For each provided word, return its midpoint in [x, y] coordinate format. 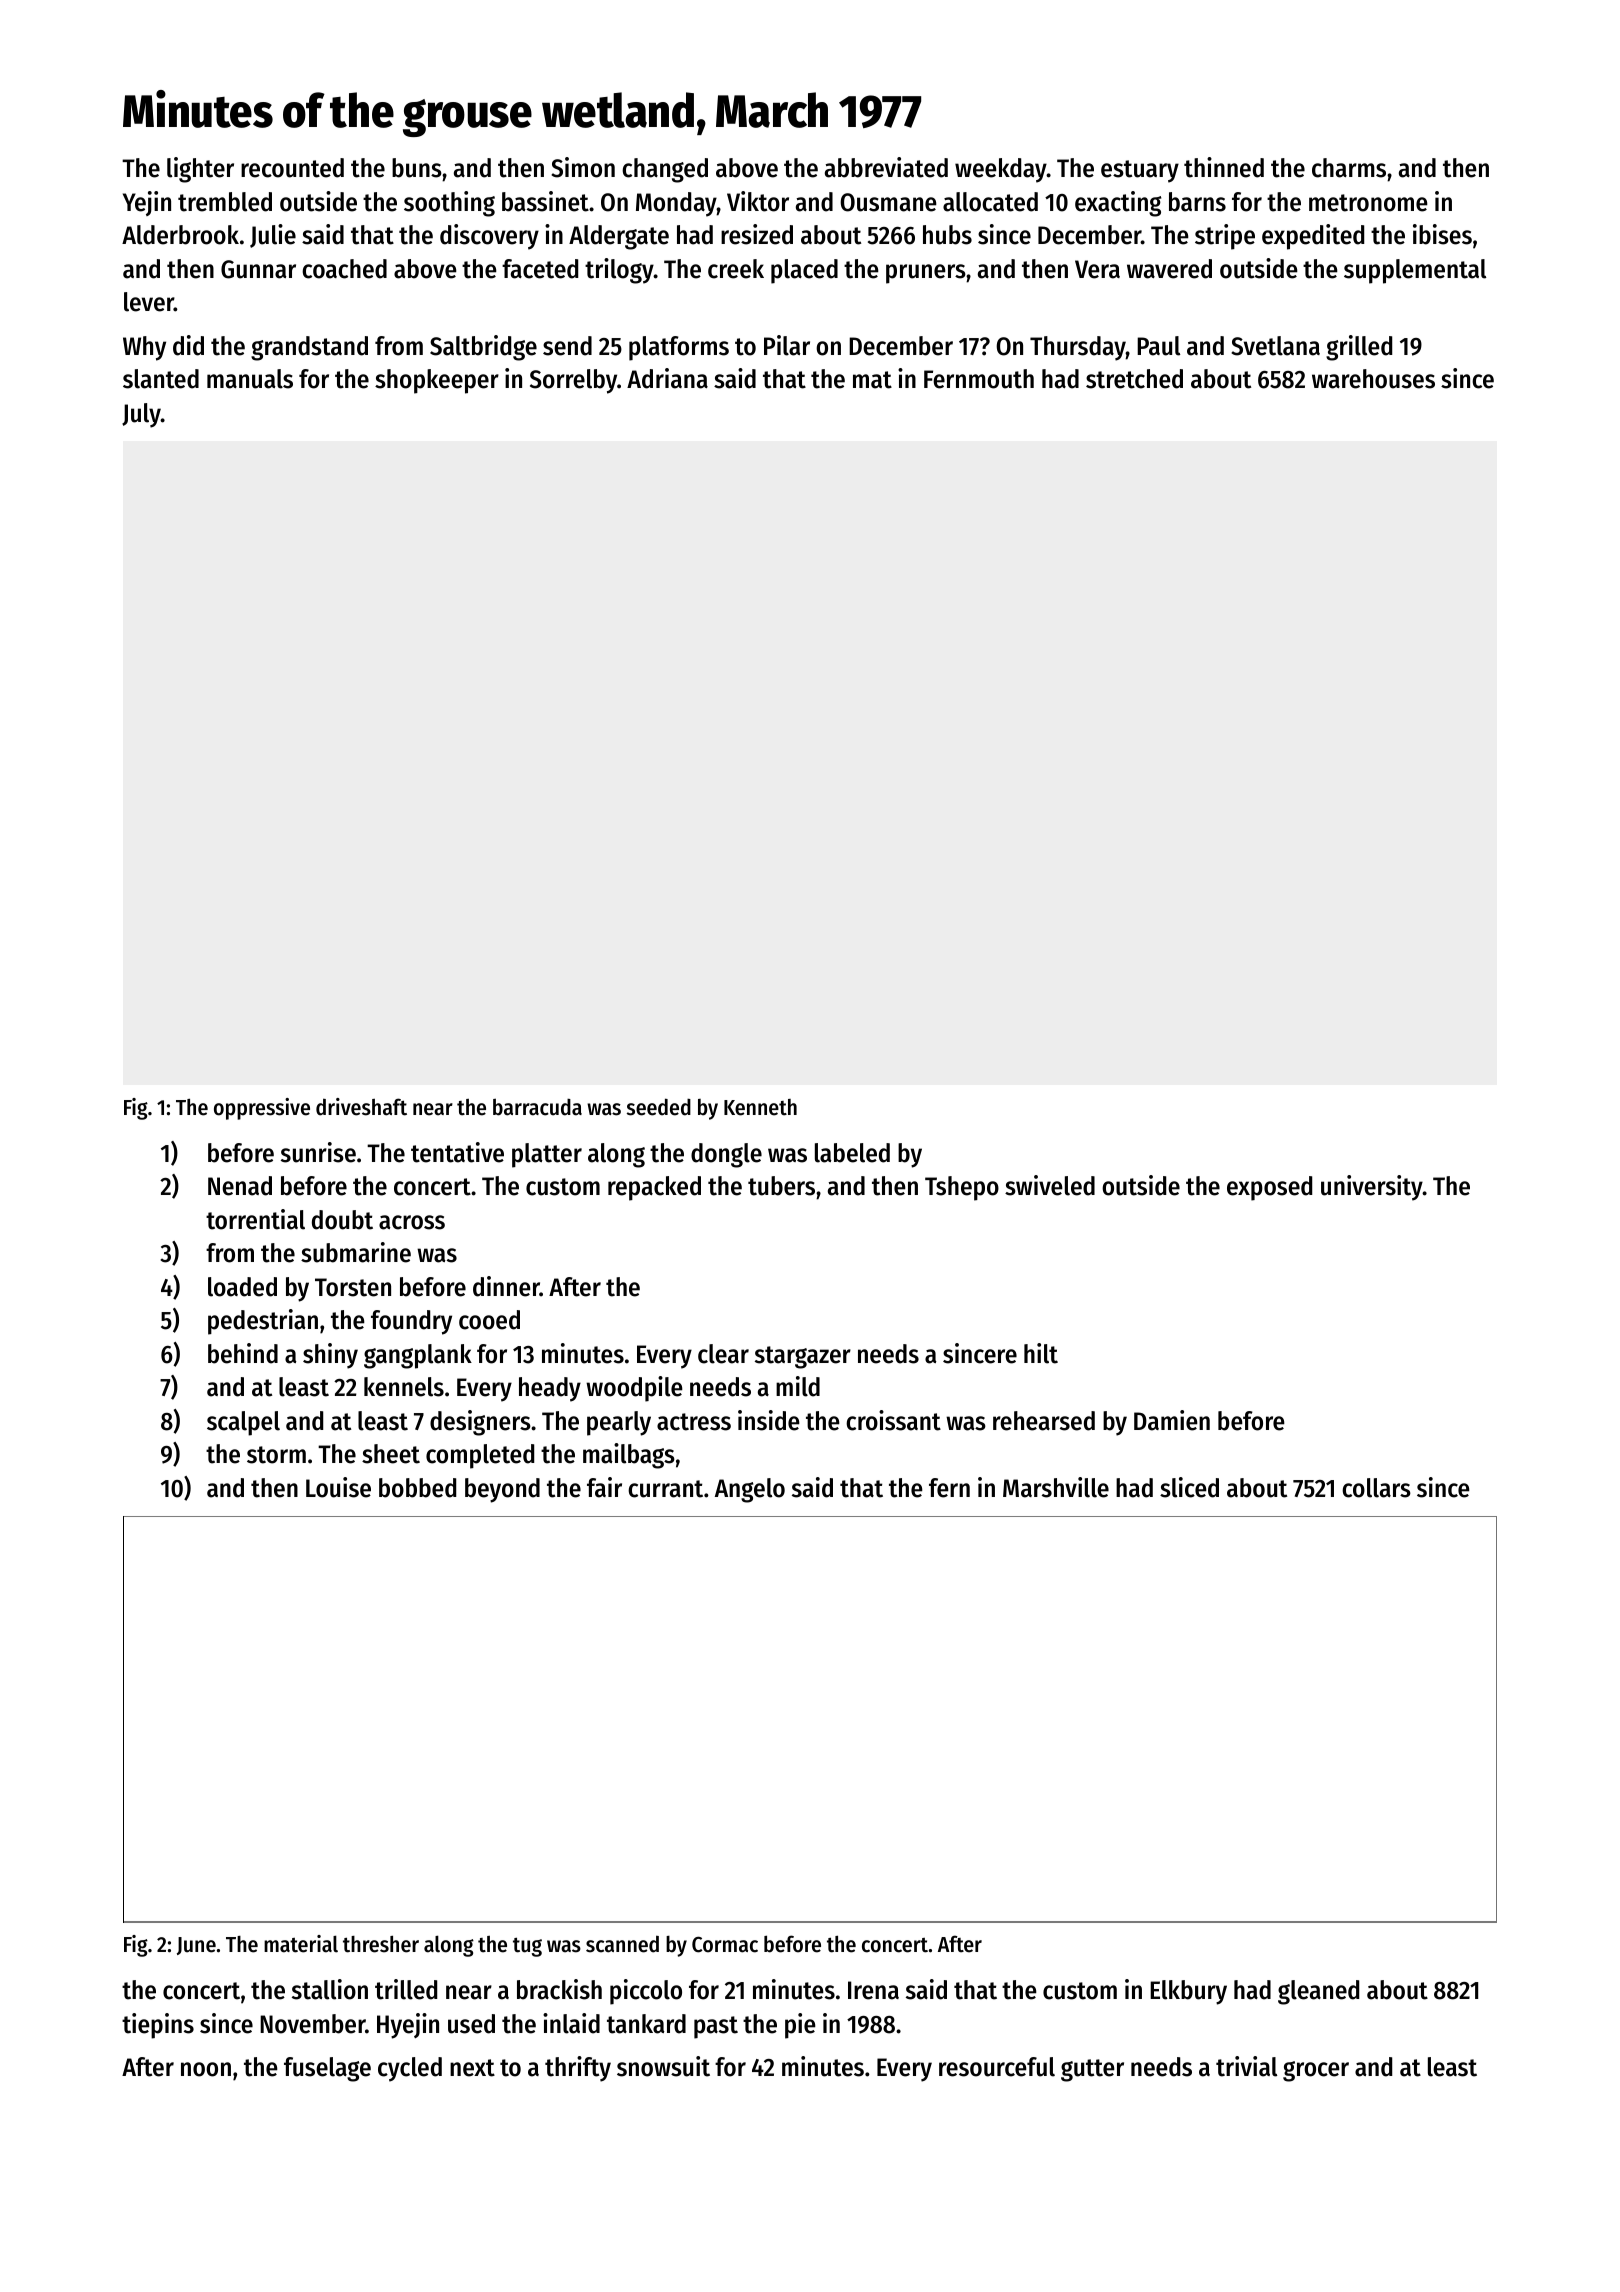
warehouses [1373, 379]
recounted [292, 168]
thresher [381, 1944]
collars [1376, 1488]
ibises [1442, 234]
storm [276, 1455]
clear [723, 1354]
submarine [356, 1252]
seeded [659, 1107]
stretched [1134, 379]
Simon [583, 167]
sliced [1189, 1487]
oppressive [262, 1109]
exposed [1269, 1188]
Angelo [750, 1490]
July [141, 415]
